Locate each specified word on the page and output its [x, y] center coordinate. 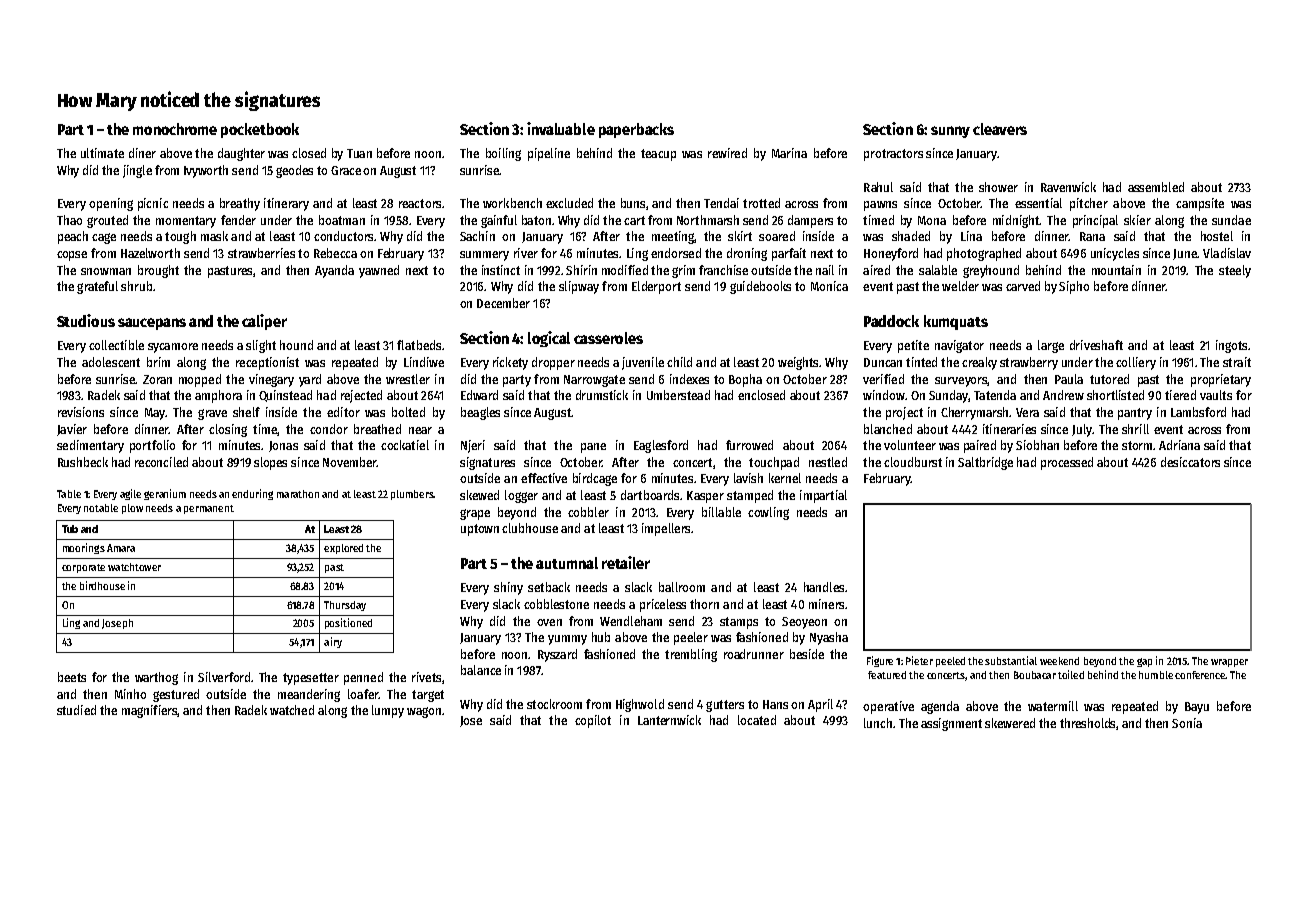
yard [310, 380]
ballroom [682, 587]
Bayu [1197, 708]
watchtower [134, 567]
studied [76, 710]
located [757, 720]
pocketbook [260, 130]
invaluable [561, 128]
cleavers [1000, 129]
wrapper [1229, 663]
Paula [1069, 379]
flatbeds [419, 345]
